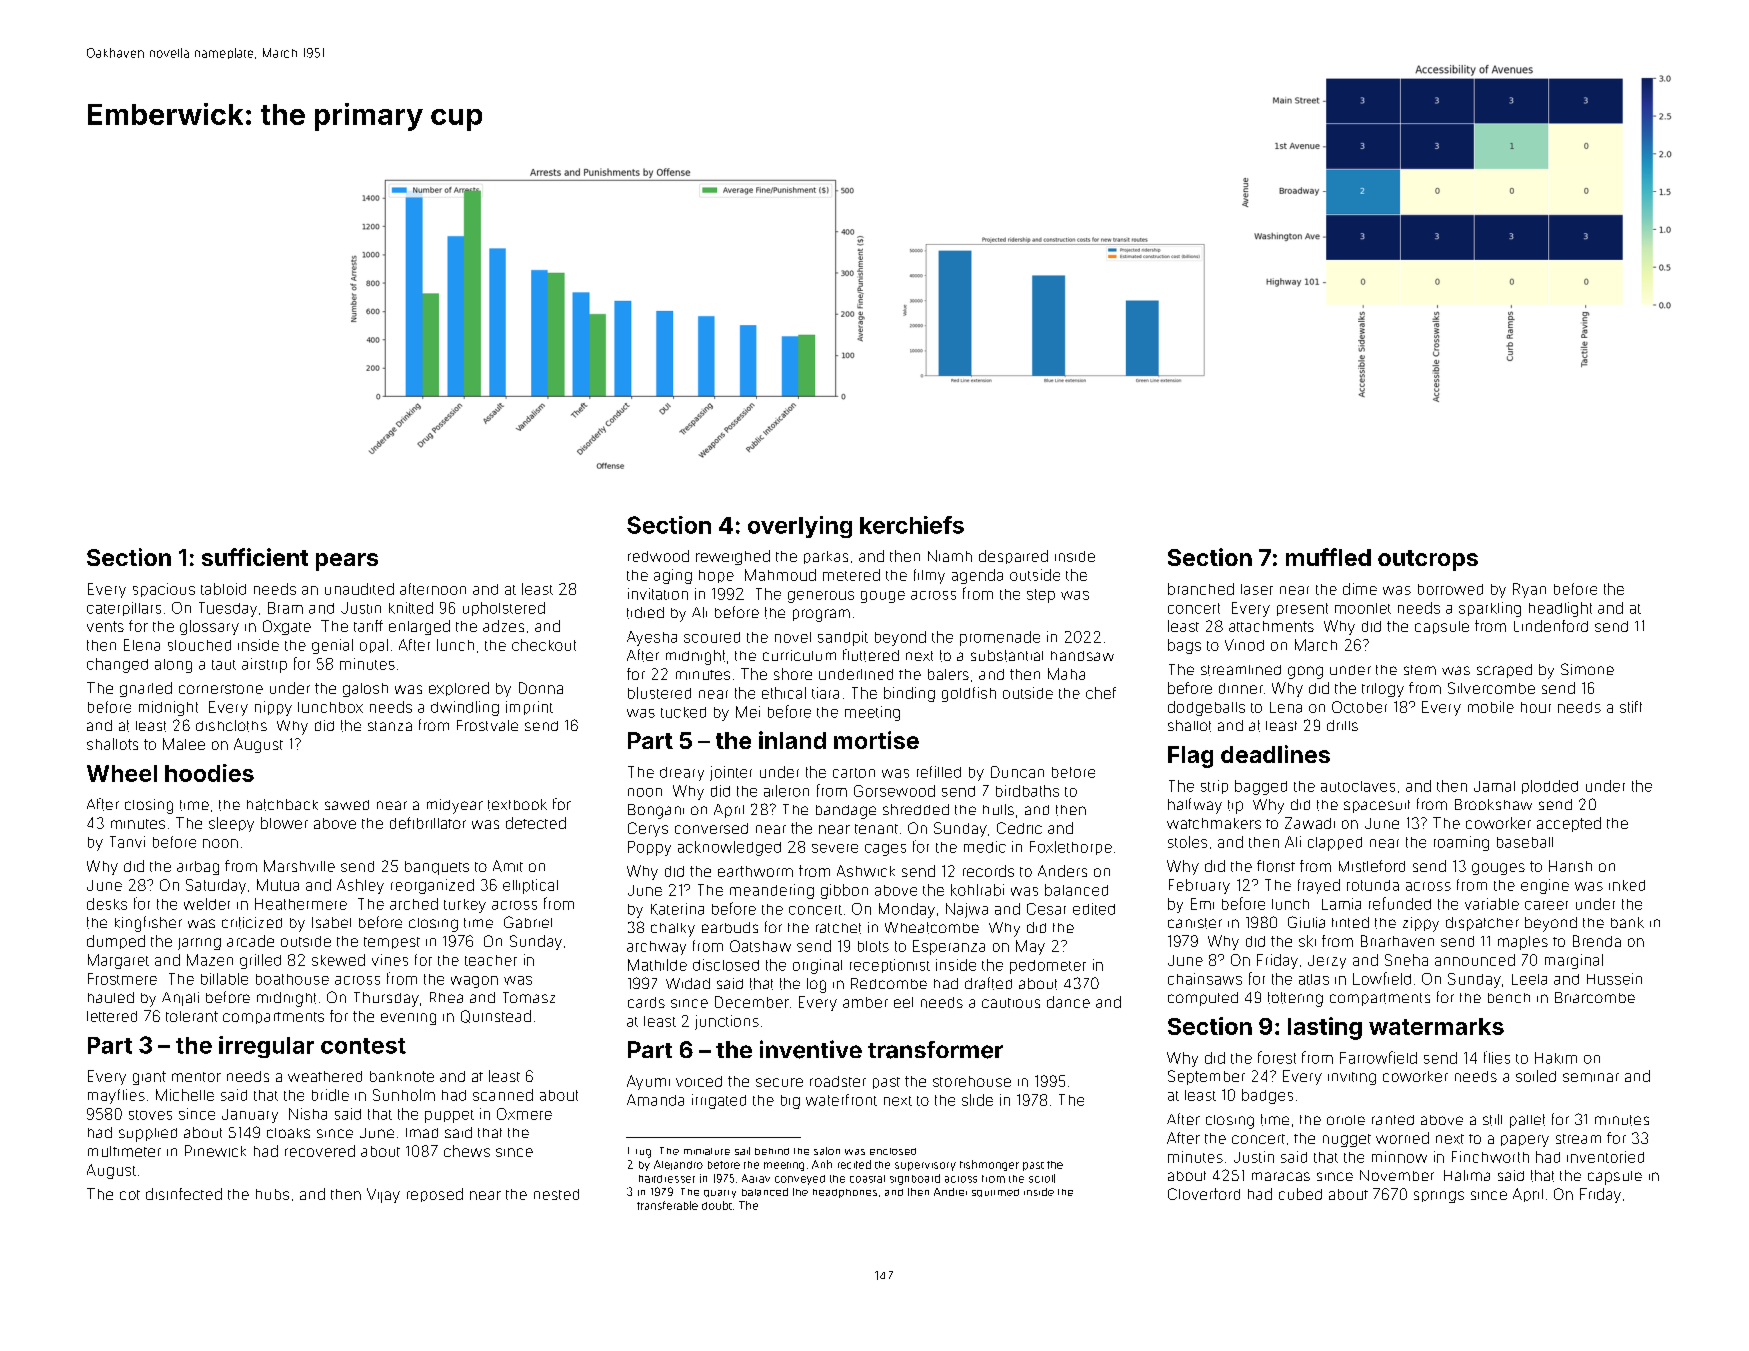 The image size is (1749, 1351). I want to click on muffled, so click(1328, 557).
